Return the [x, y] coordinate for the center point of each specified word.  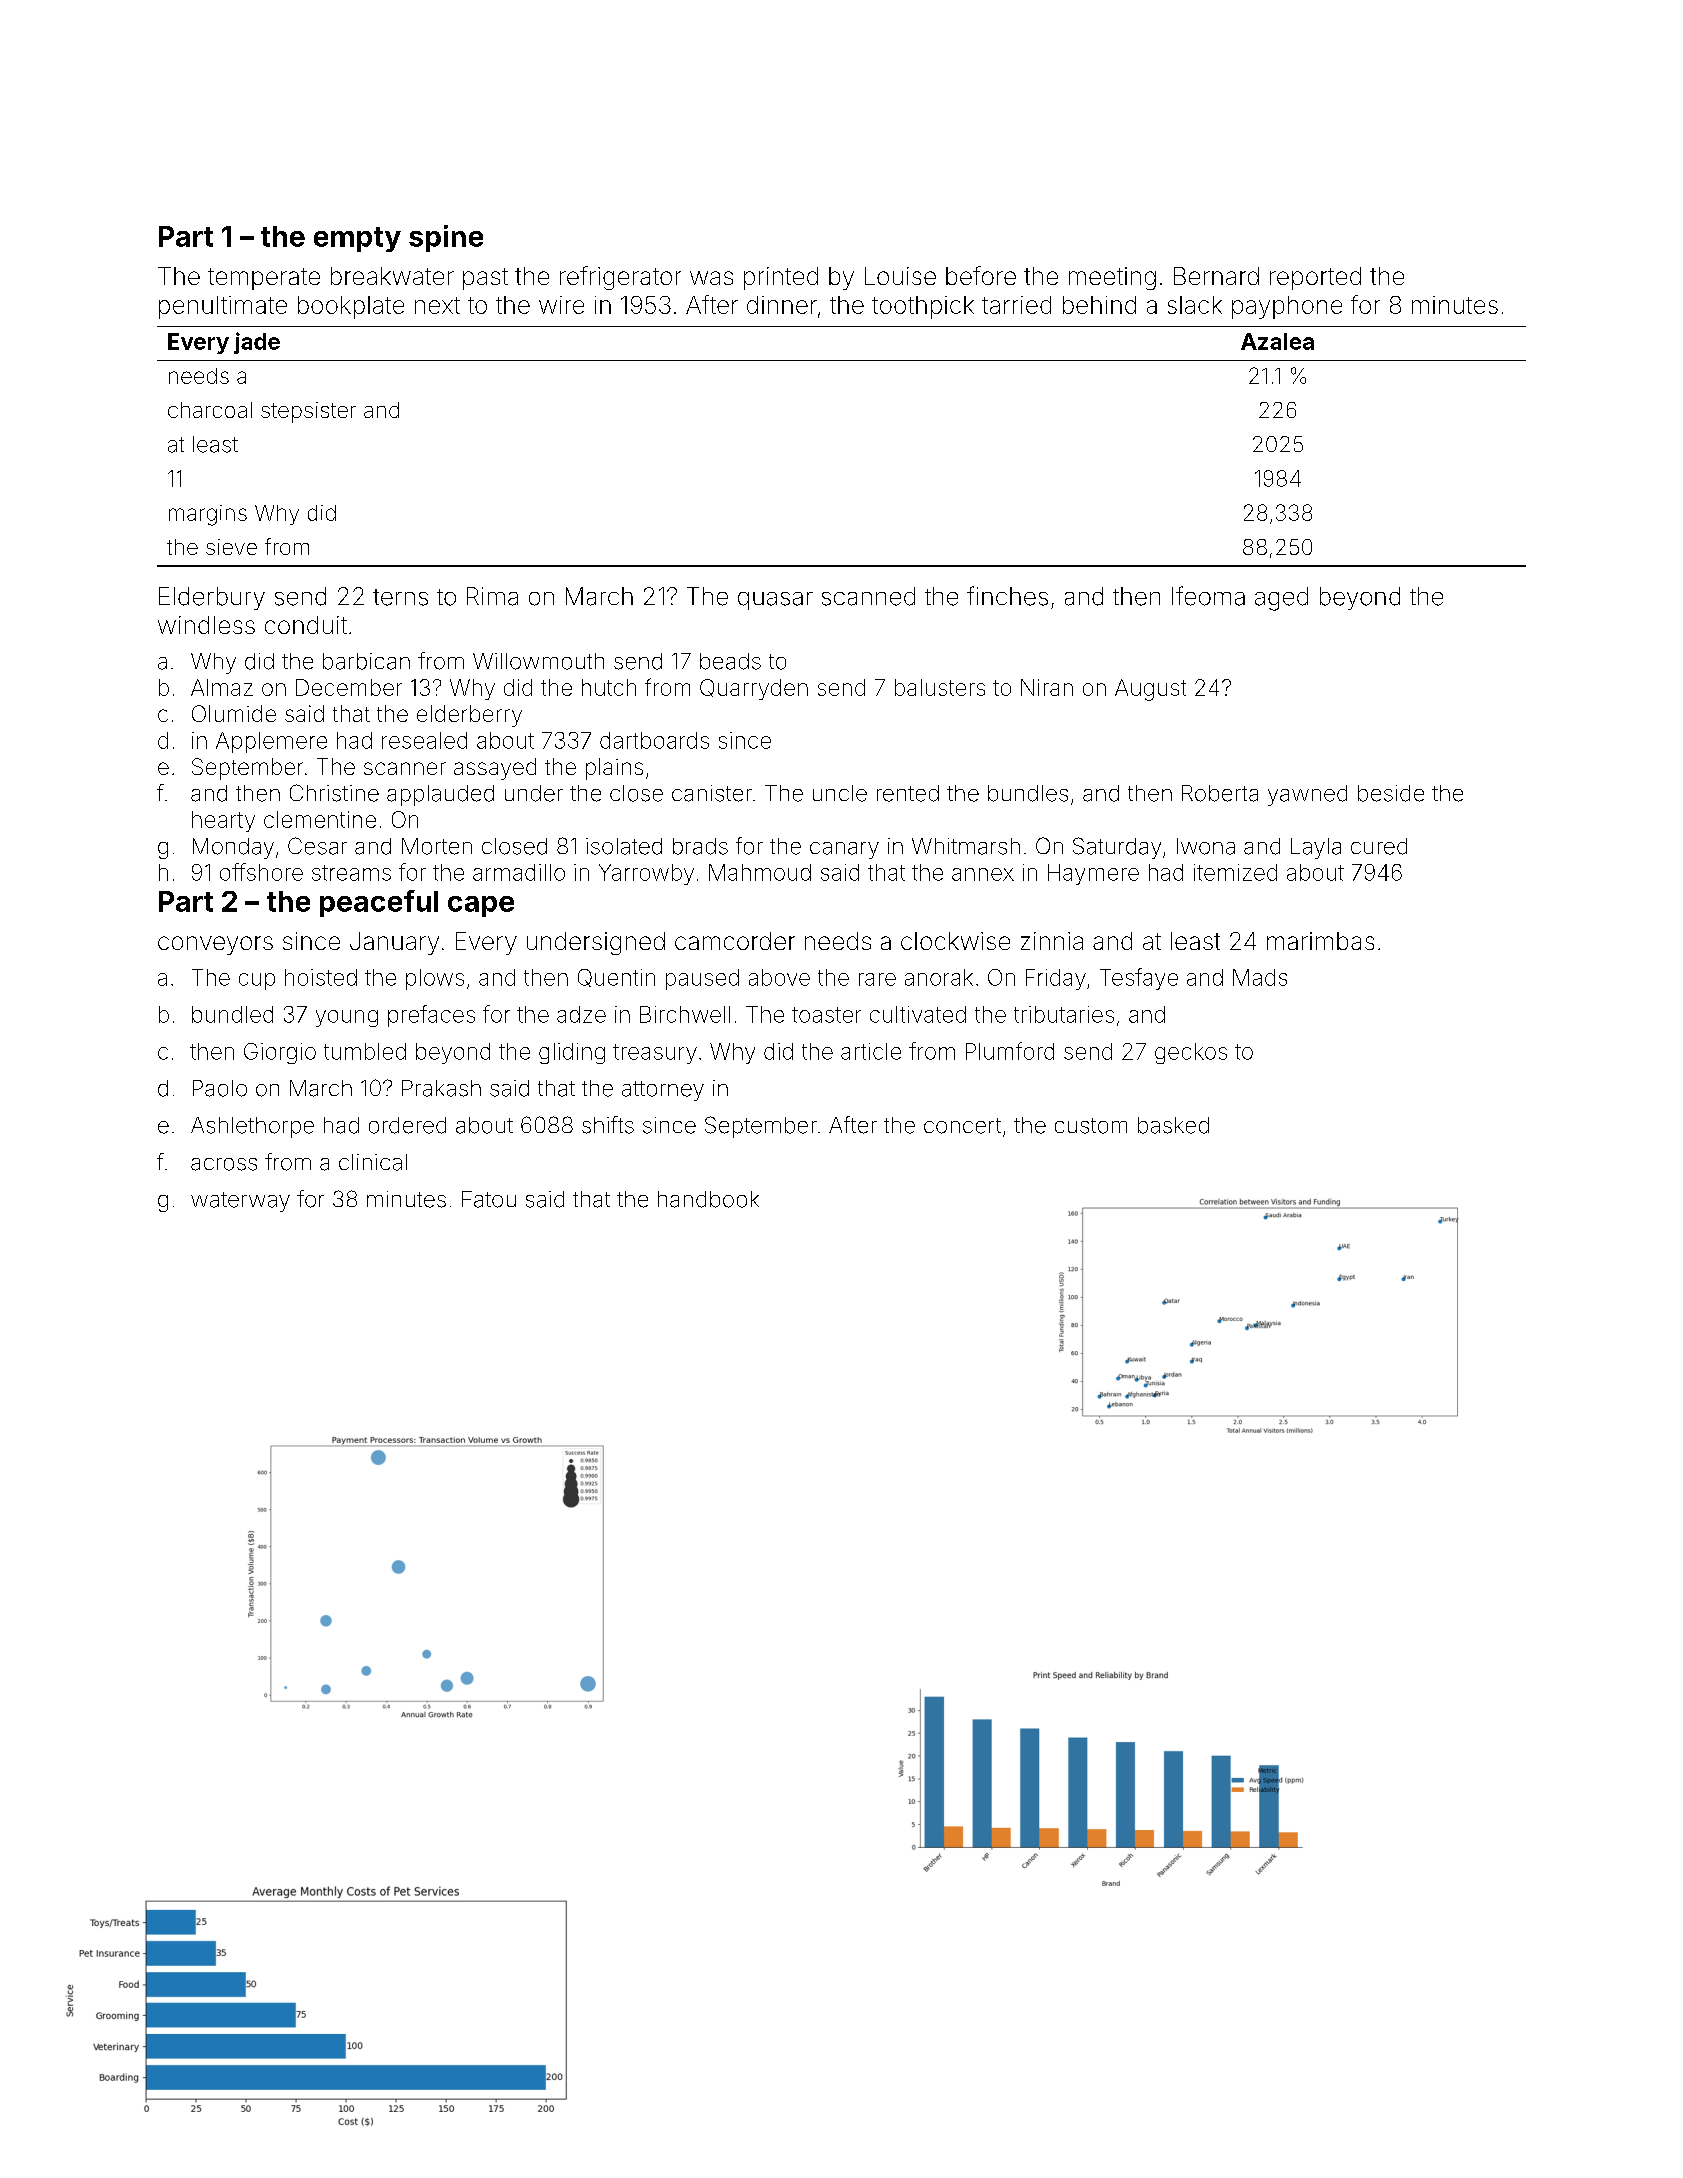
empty [357, 239]
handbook [708, 1199]
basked [1173, 1125]
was [711, 278]
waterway [240, 1202]
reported [1315, 278]
